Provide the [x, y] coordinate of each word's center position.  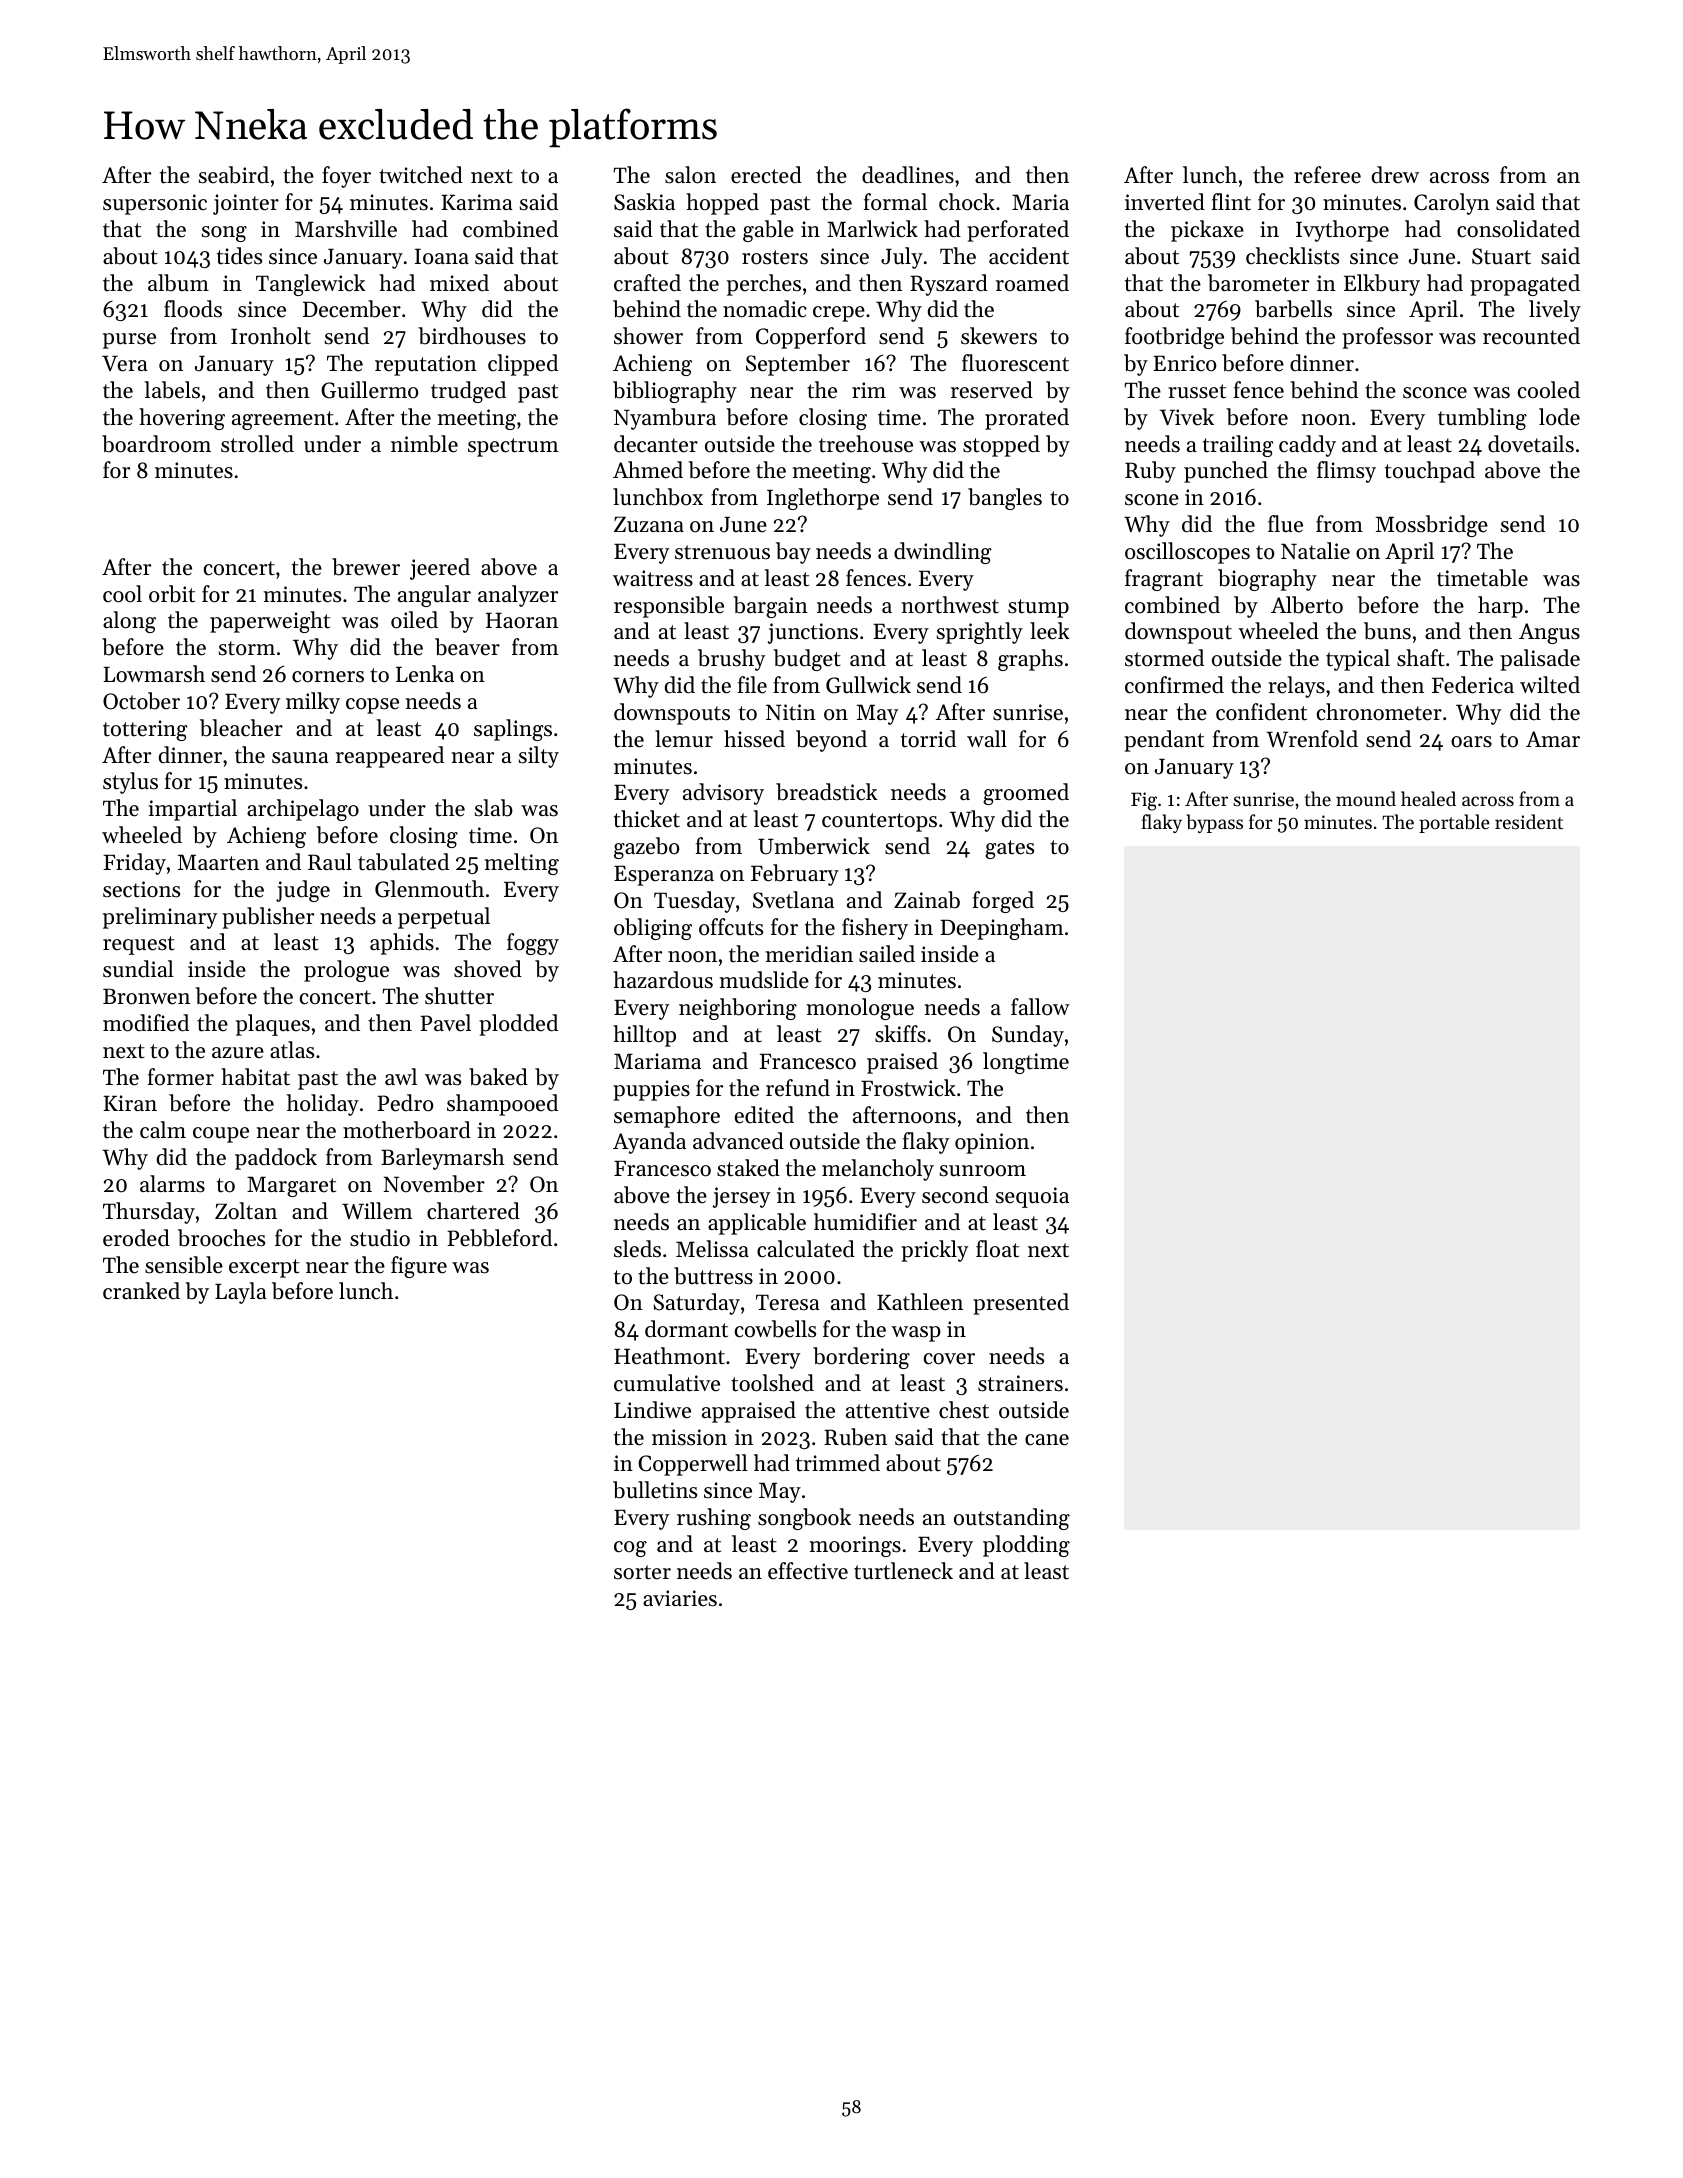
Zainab [927, 900]
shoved [488, 969]
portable [1454, 823]
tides [239, 256]
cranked [141, 1291]
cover [949, 1359]
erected [766, 175]
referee [1327, 175]
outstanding [1012, 1519]
